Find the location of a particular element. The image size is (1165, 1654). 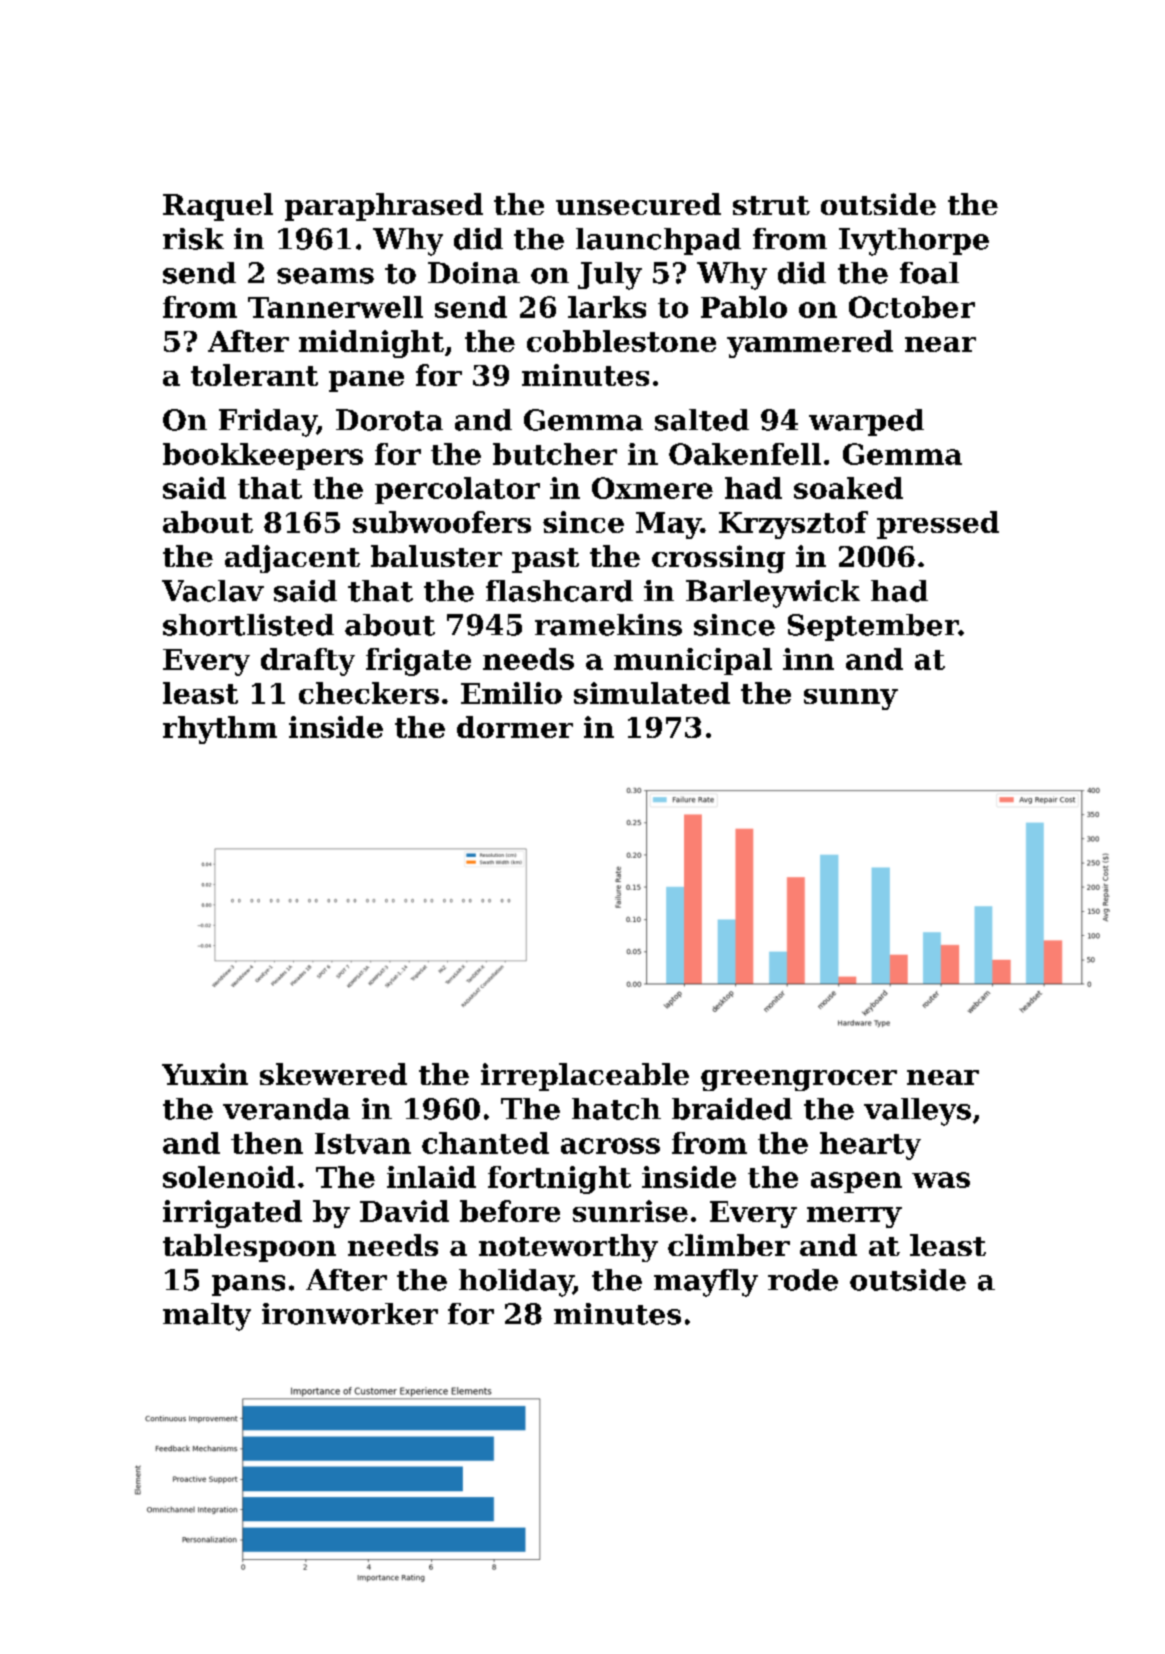

municipal is located at coordinates (693, 661).
